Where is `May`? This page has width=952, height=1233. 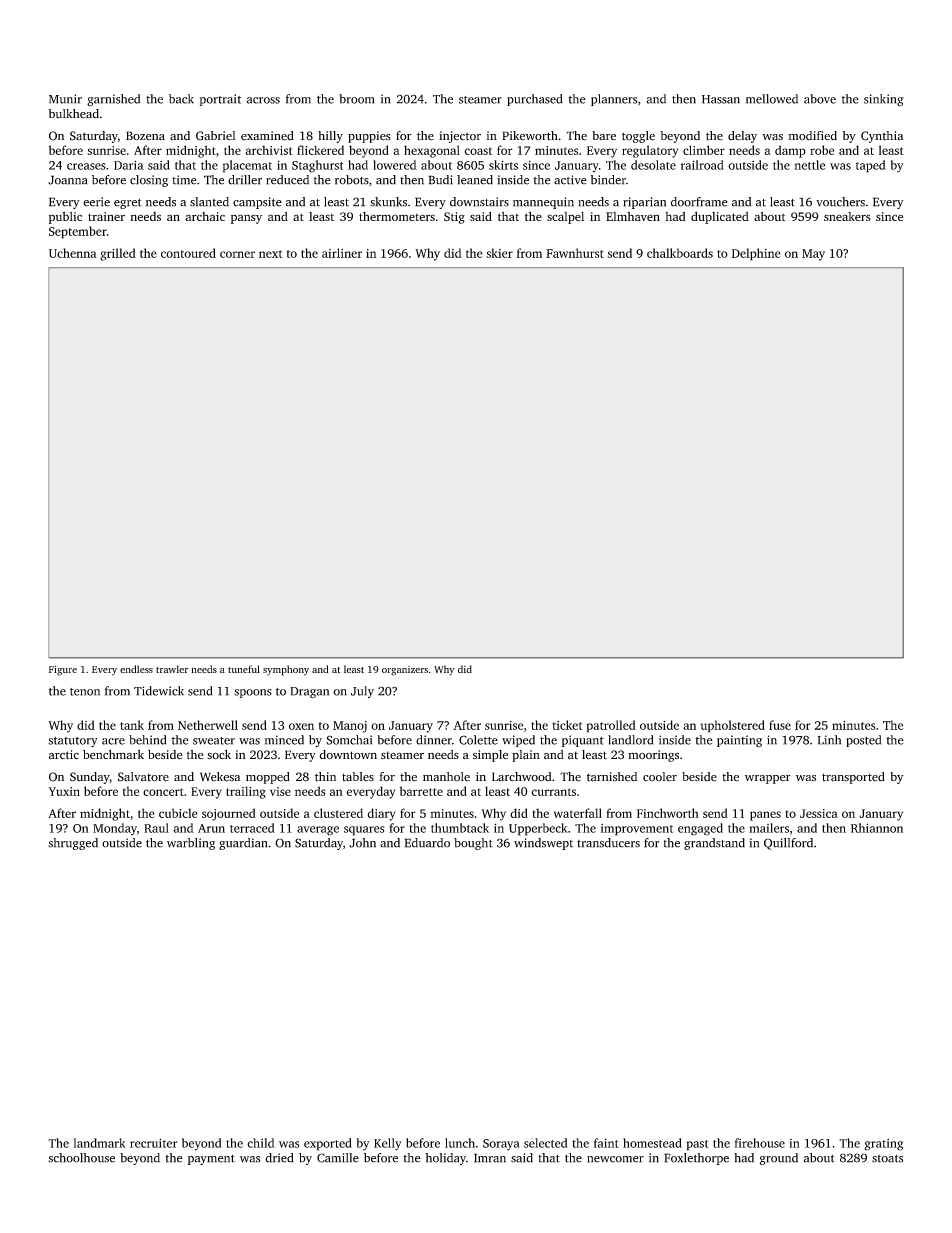 May is located at coordinates (813, 255).
